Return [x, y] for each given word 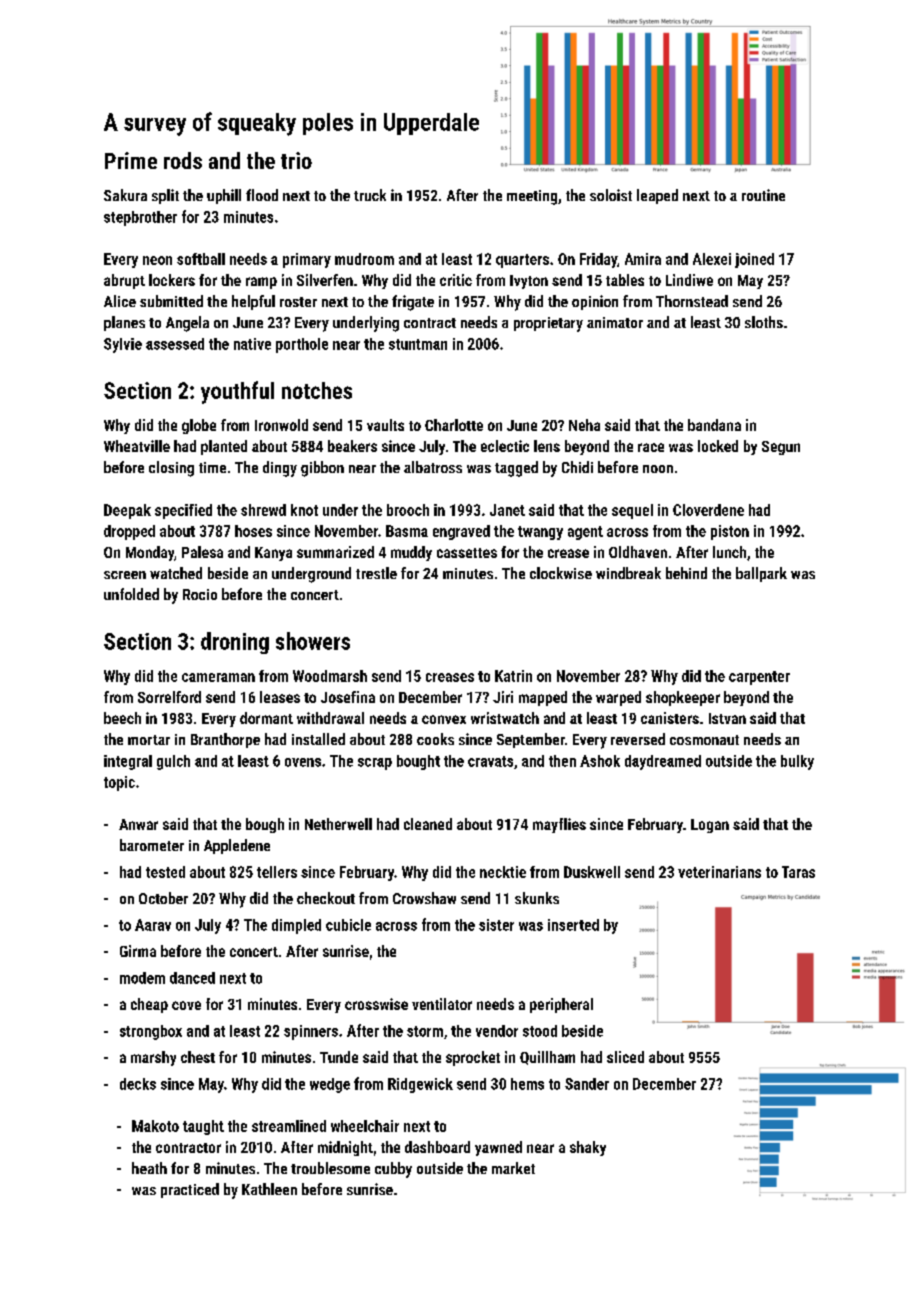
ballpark [761, 574]
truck [370, 195]
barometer [152, 845]
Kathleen [269, 1189]
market [513, 1168]
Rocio [200, 594]
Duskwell [592, 872]
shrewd [263, 510]
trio [296, 160]
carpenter [759, 678]
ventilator [442, 1004]
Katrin [513, 676]
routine [763, 195]
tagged [516, 469]
